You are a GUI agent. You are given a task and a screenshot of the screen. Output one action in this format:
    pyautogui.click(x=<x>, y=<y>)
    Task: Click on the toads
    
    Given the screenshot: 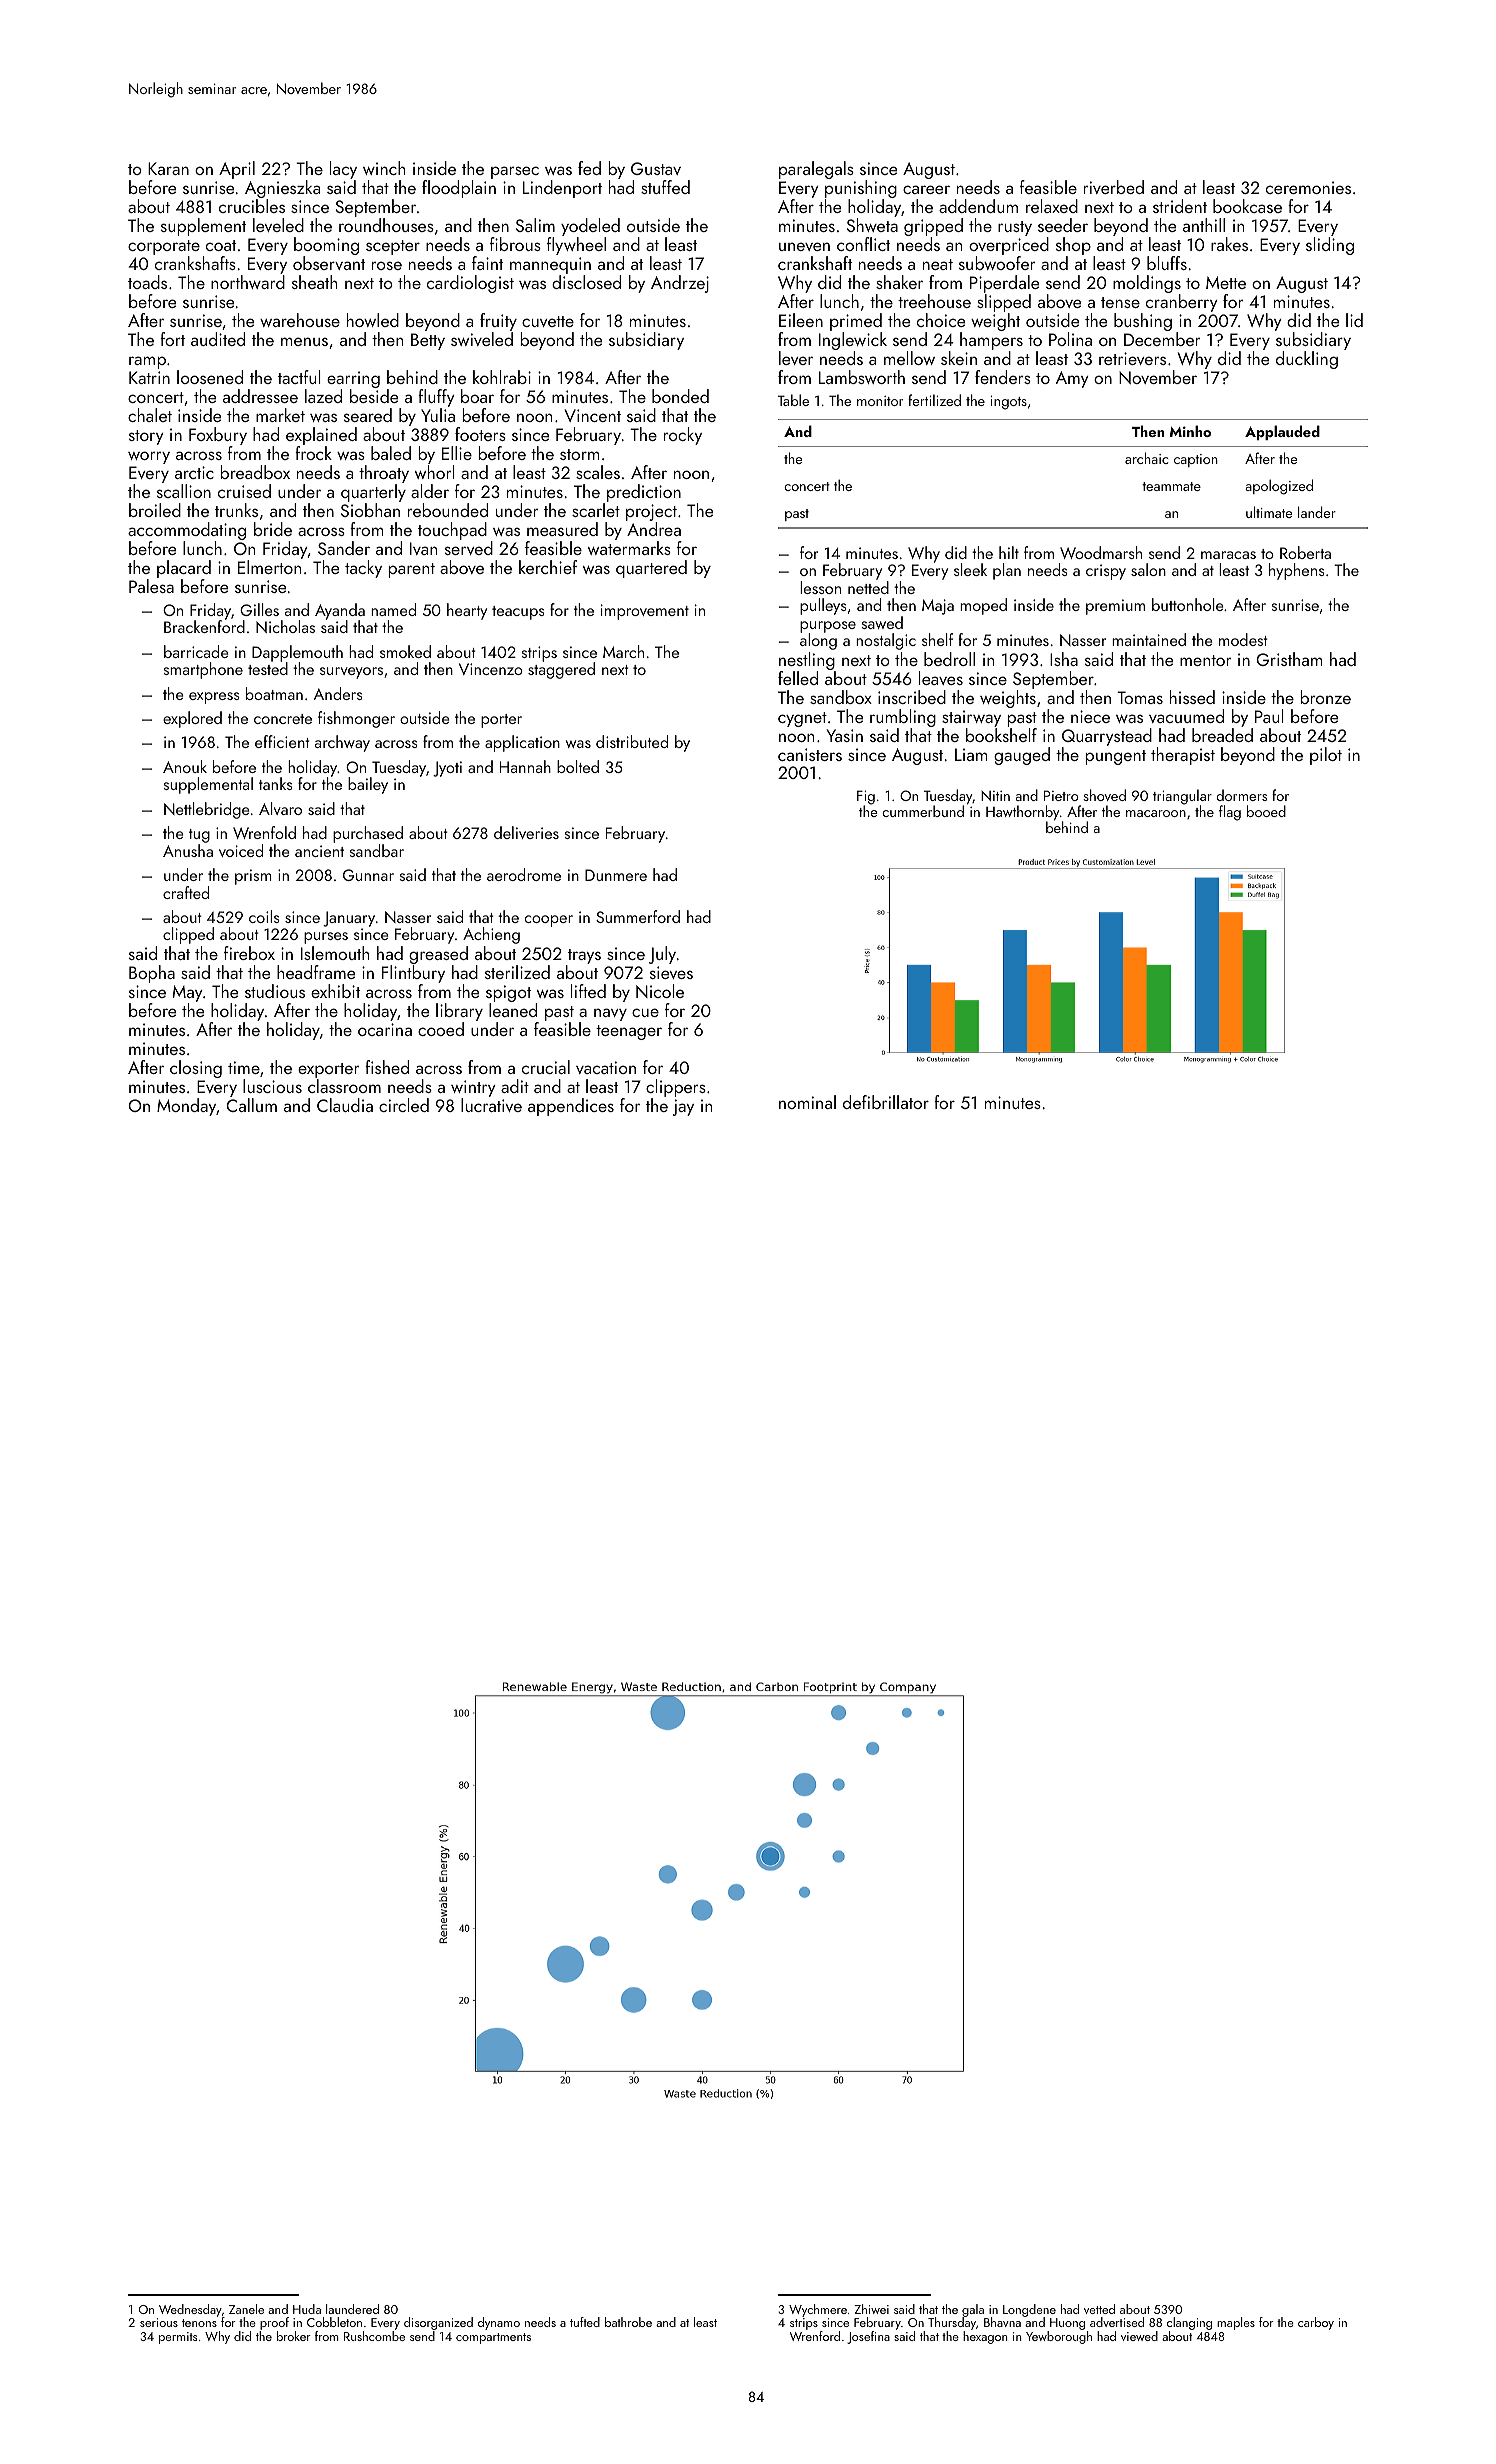 What is the action you would take?
    pyautogui.click(x=147, y=282)
